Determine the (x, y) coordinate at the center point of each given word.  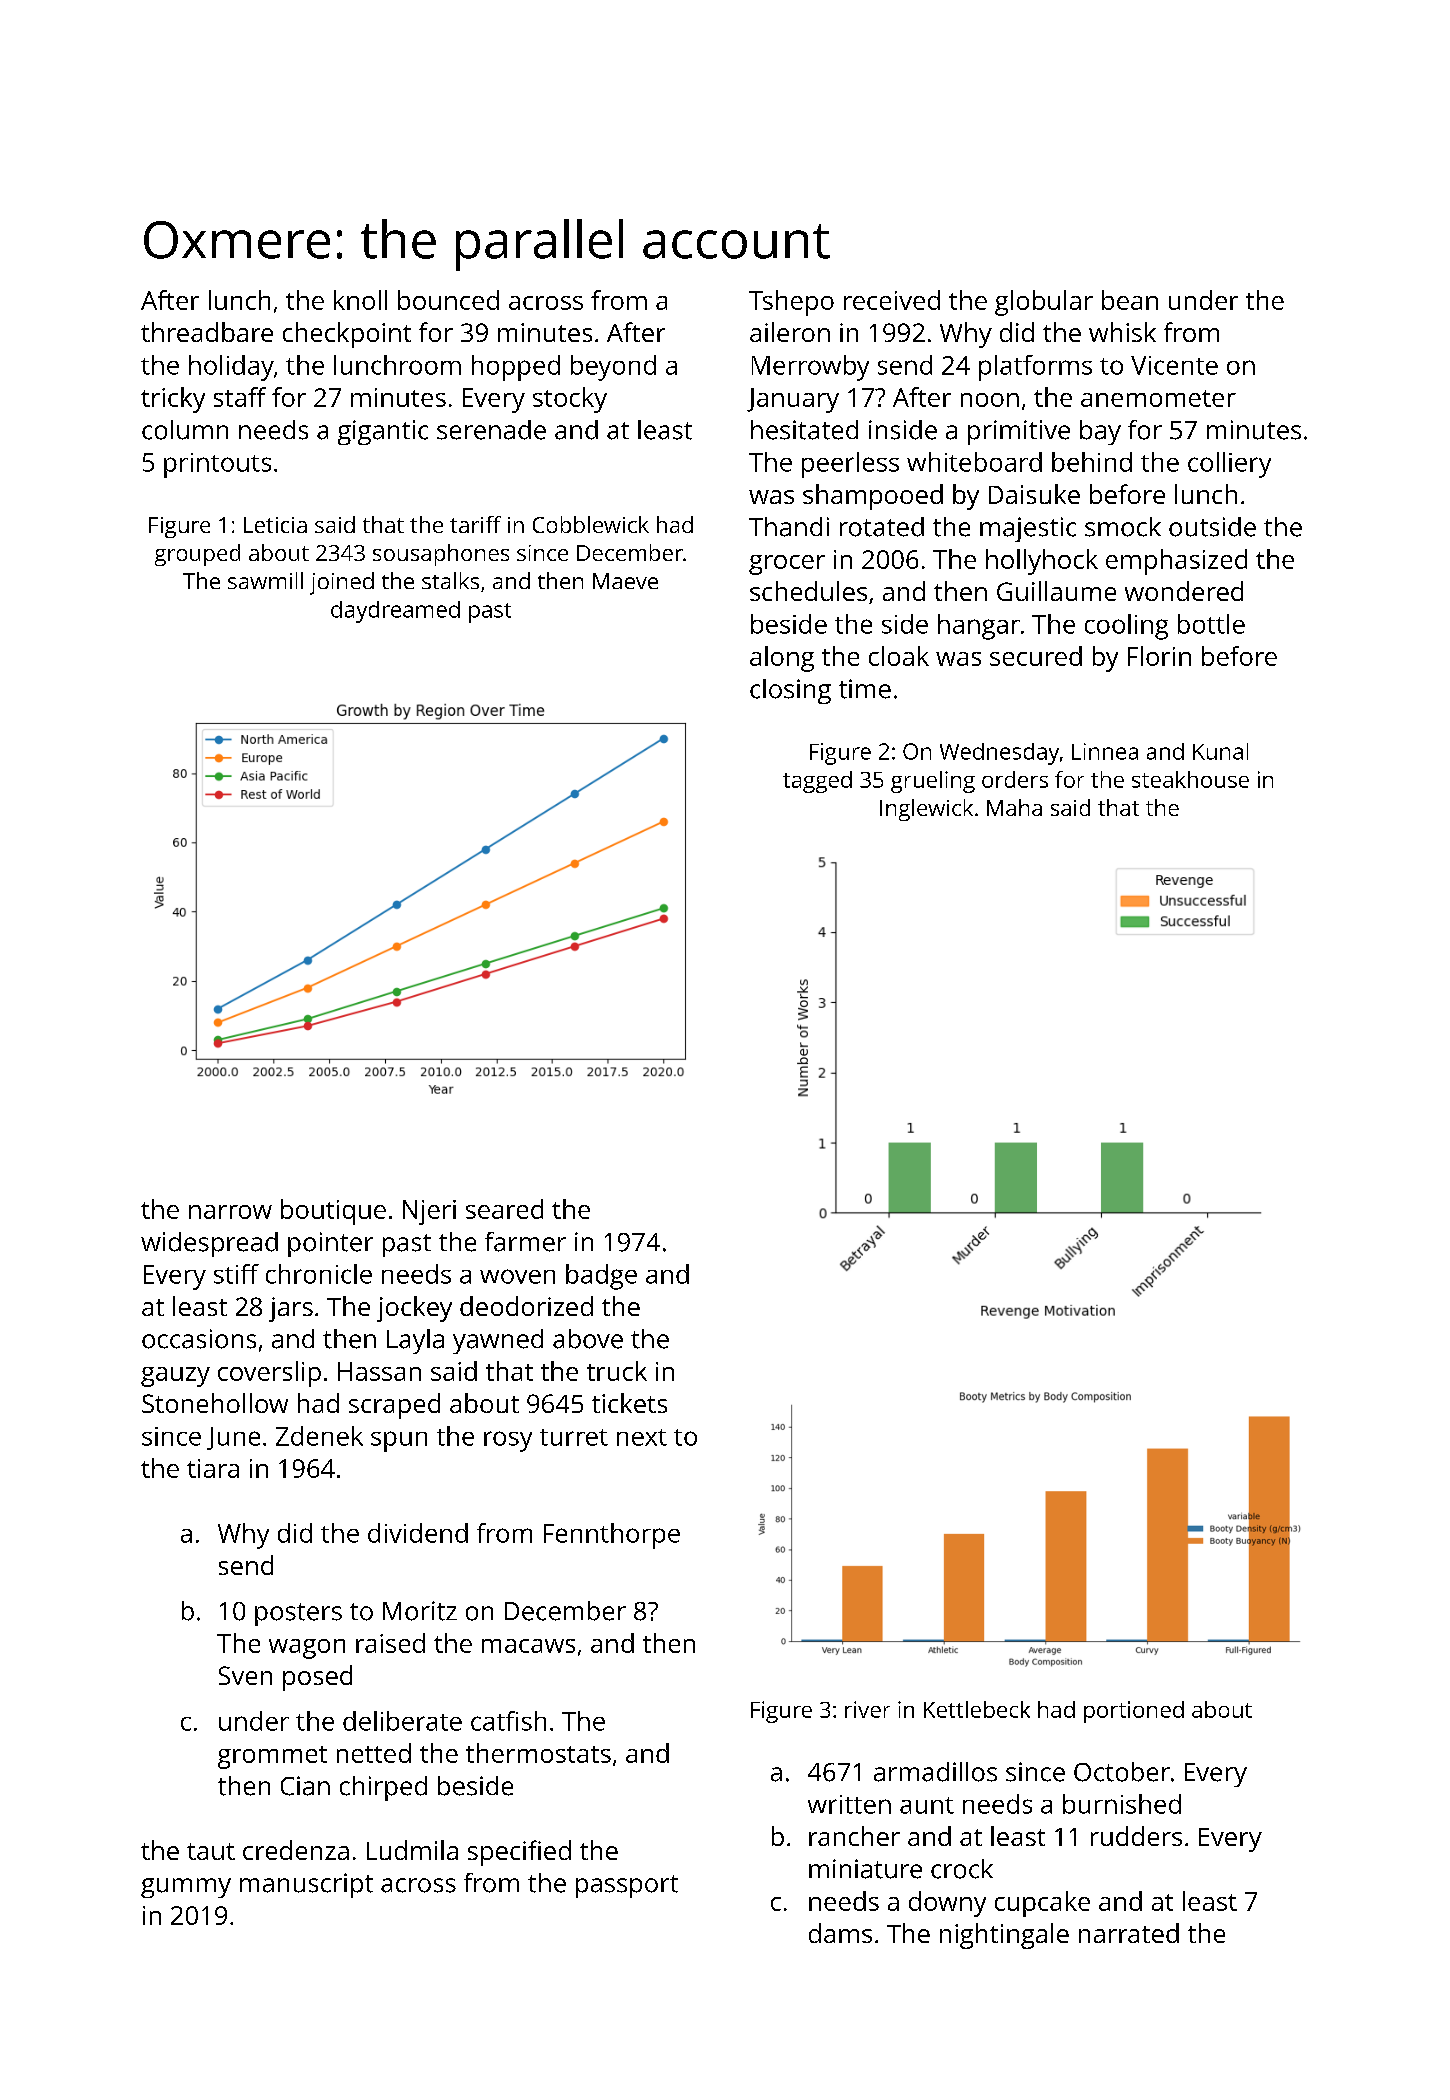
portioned (1134, 1712)
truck (617, 1371)
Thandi (789, 527)
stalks (450, 580)
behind (1092, 462)
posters (298, 1614)
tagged (817, 782)
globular (1044, 303)
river (867, 1709)
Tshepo (791, 303)
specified (519, 1853)
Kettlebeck (977, 1709)
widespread (209, 1244)
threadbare (207, 332)
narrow (230, 1212)
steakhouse (1190, 779)
